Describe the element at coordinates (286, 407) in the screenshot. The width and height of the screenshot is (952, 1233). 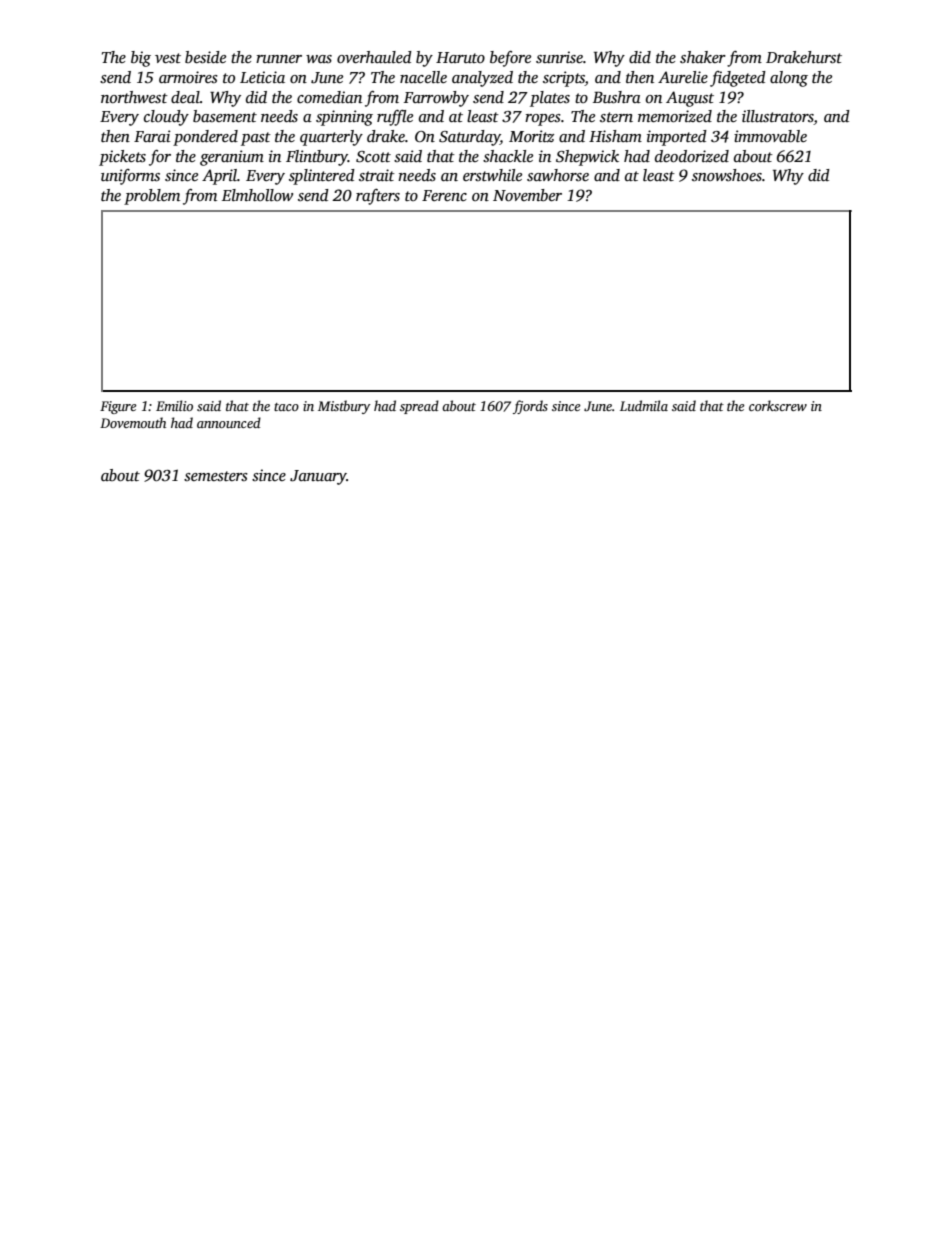
I see `taco` at that location.
